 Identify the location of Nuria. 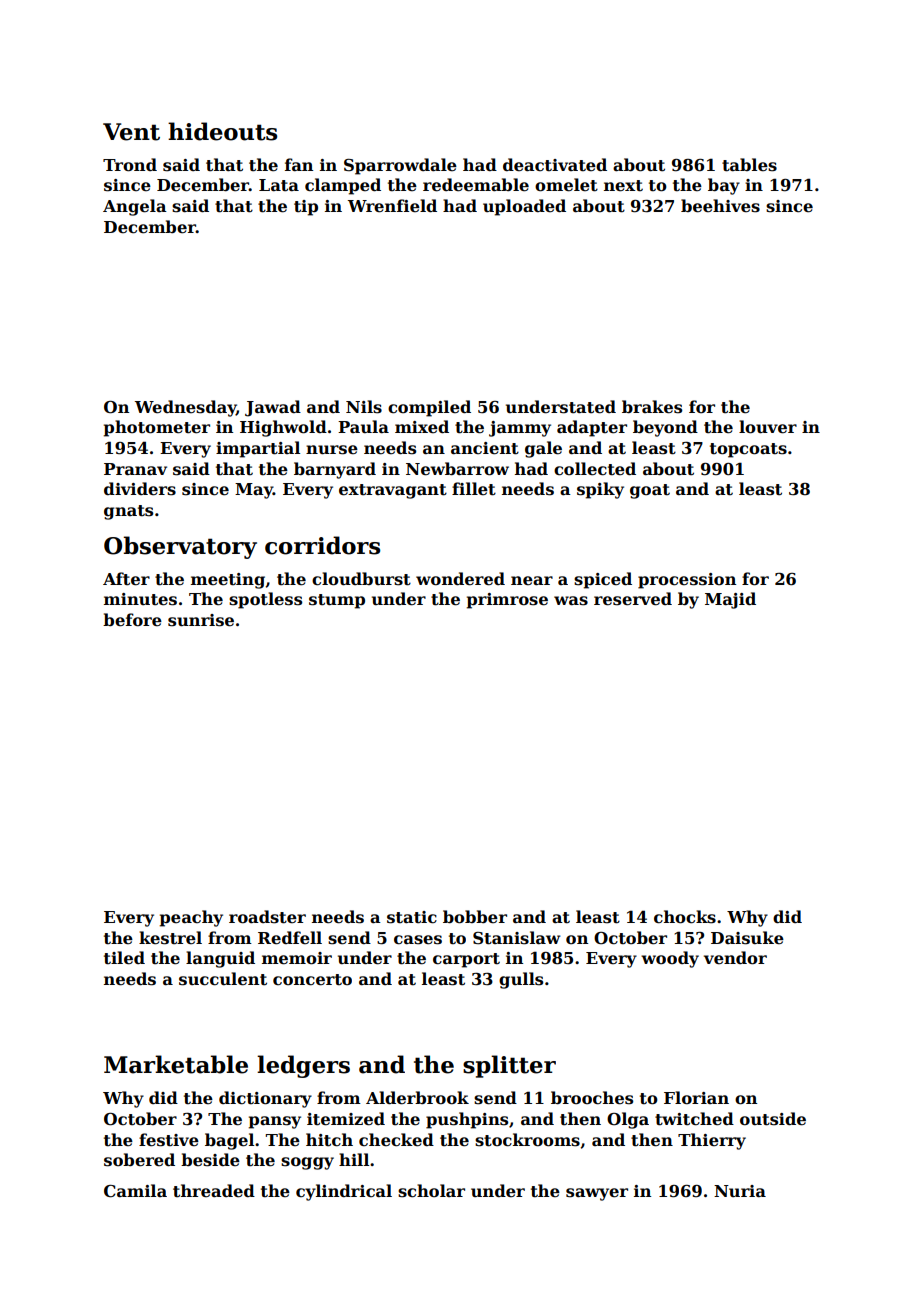
(740, 1191).
